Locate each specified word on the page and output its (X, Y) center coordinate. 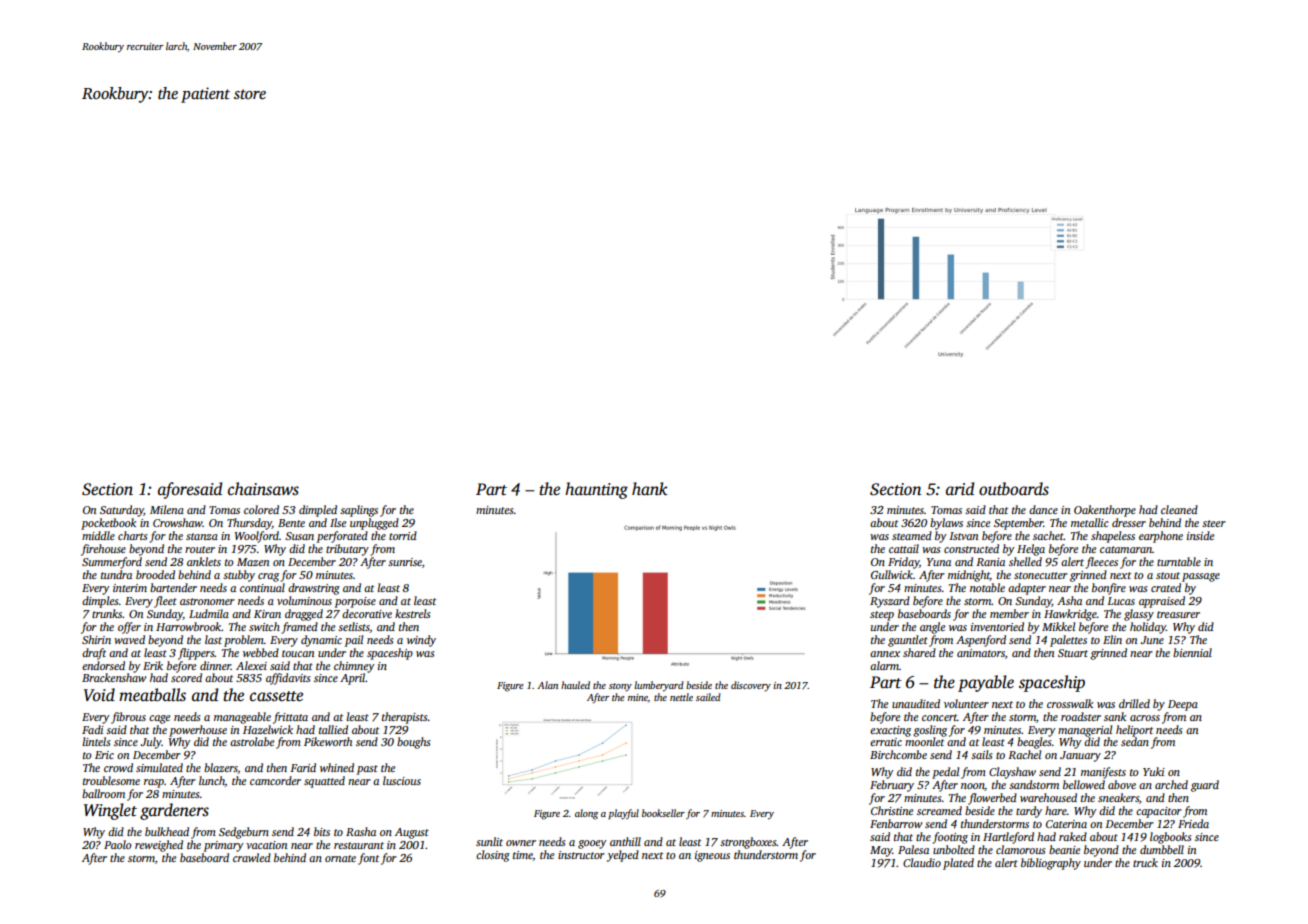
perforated (342, 537)
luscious (402, 780)
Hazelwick (268, 729)
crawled (252, 857)
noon (973, 787)
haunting (596, 490)
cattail (904, 548)
